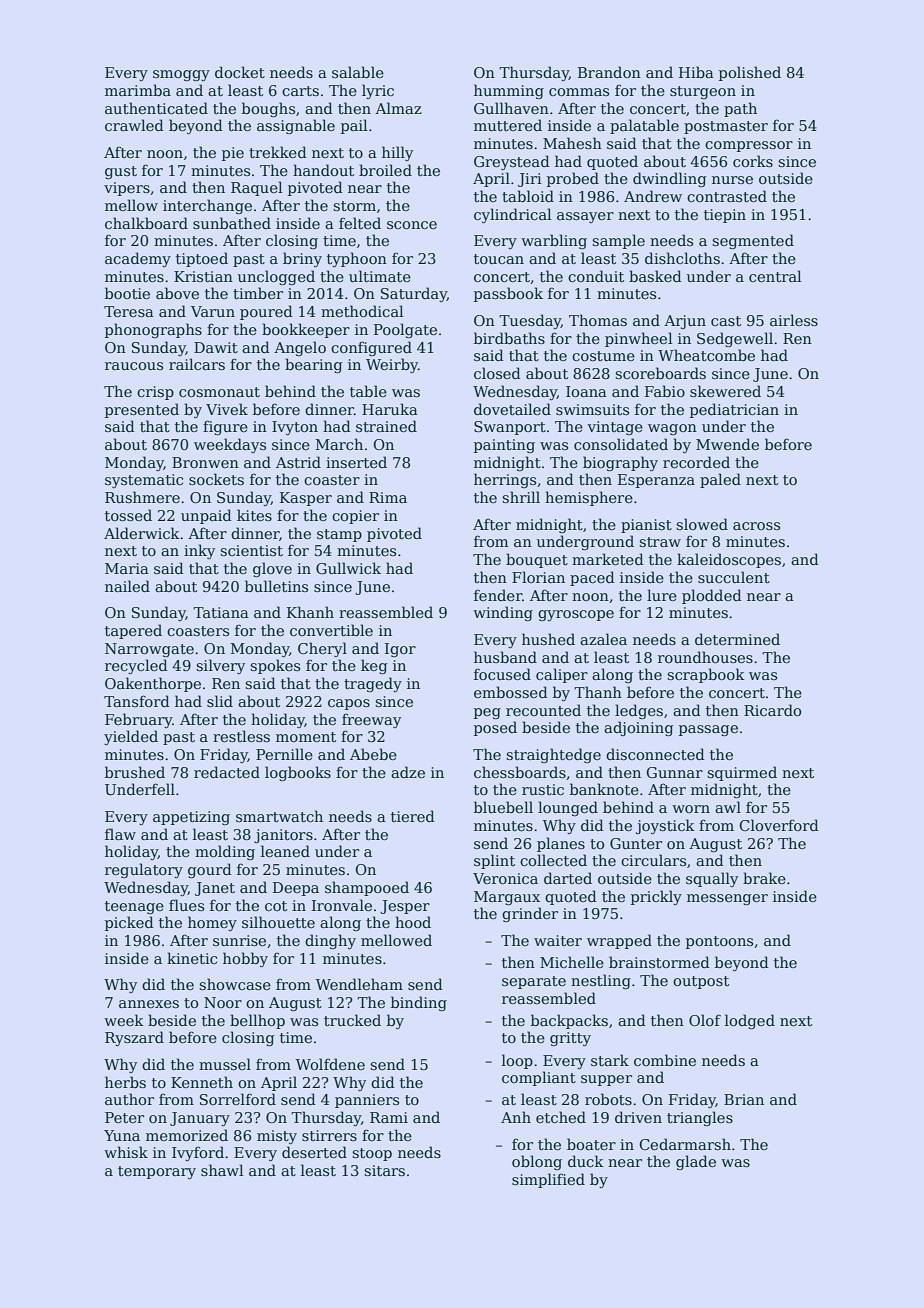 The width and height of the screenshot is (924, 1308). I want to click on succulent, so click(734, 577).
